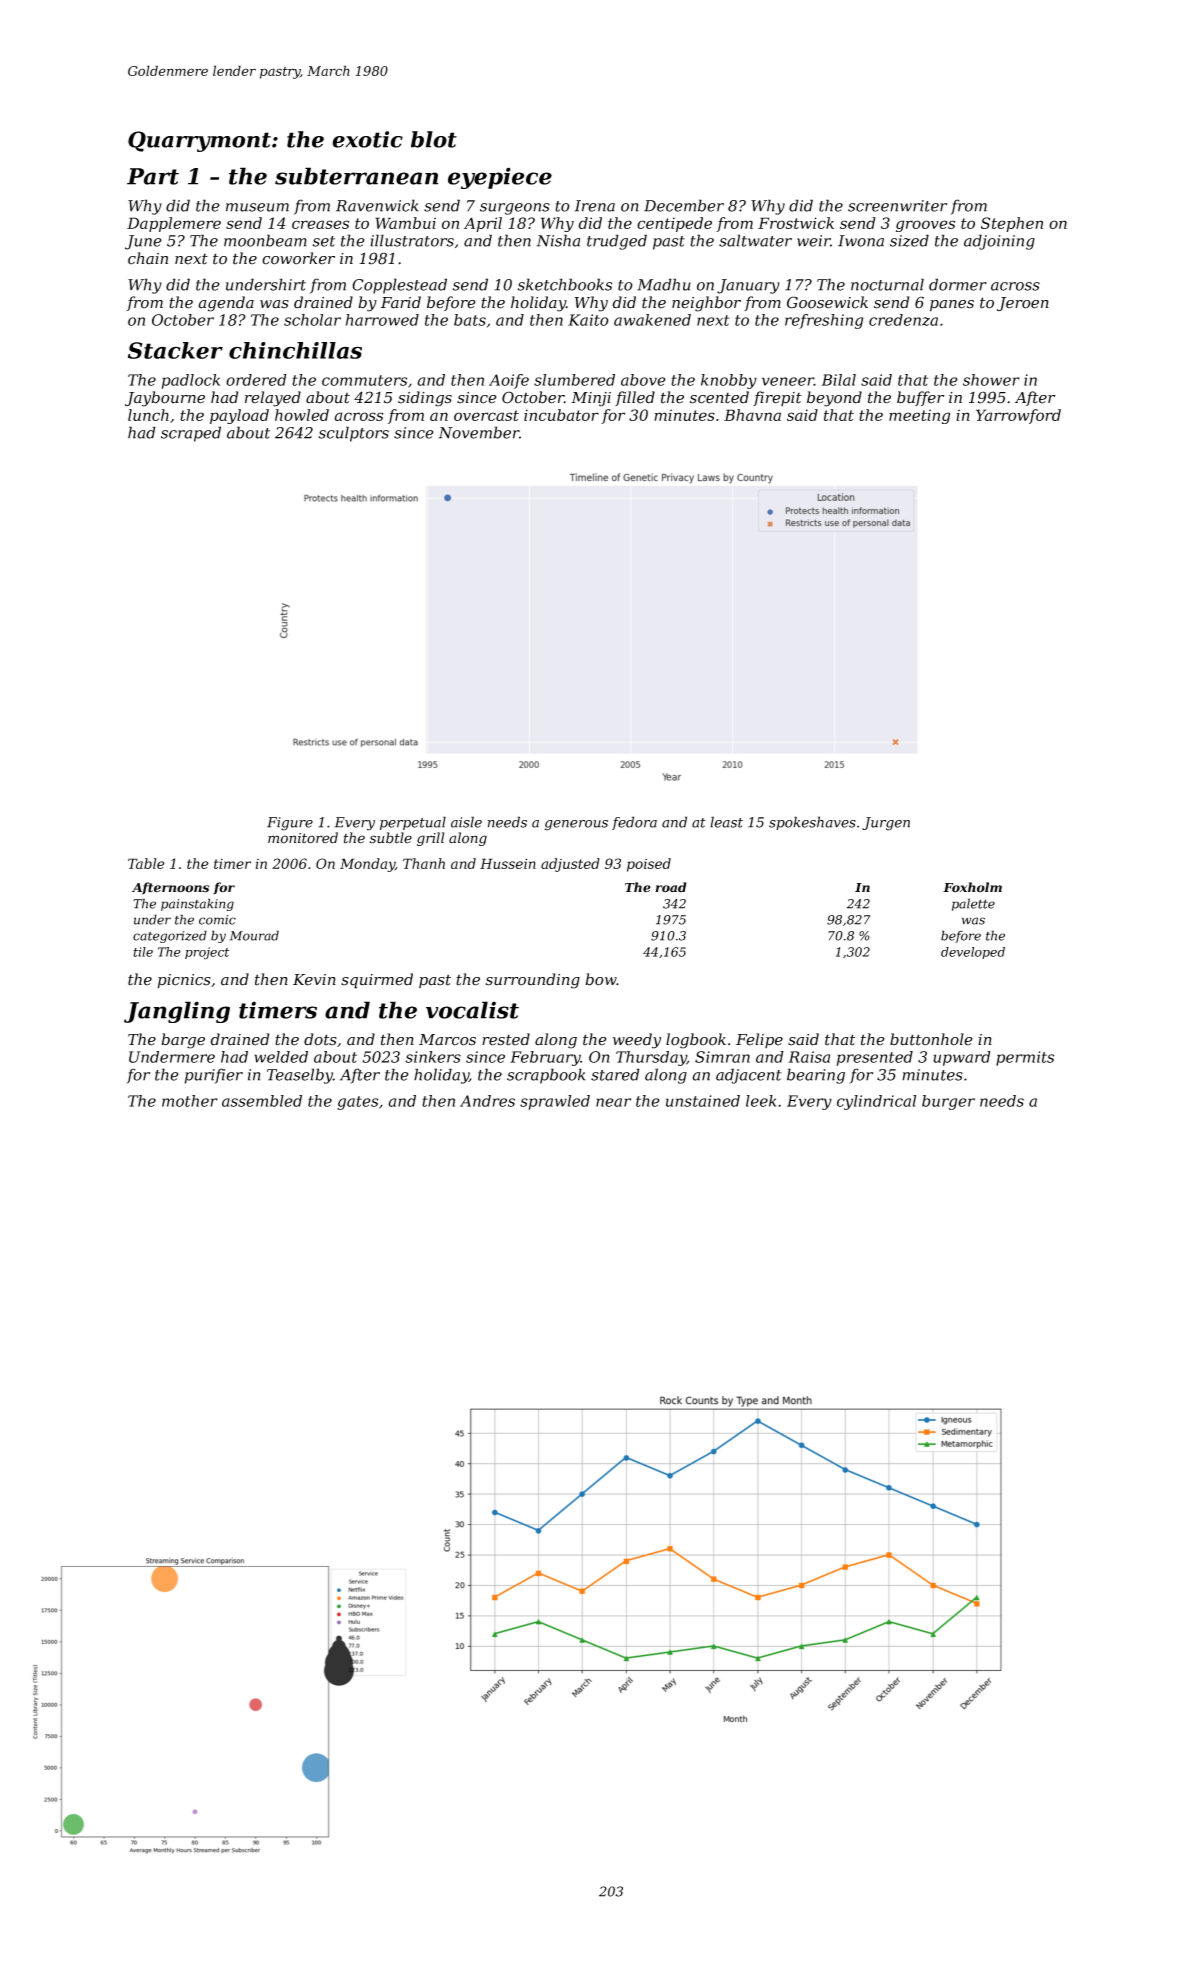 The image size is (1198, 1973). What do you see at coordinates (948, 1102) in the screenshot?
I see `burger` at bounding box center [948, 1102].
